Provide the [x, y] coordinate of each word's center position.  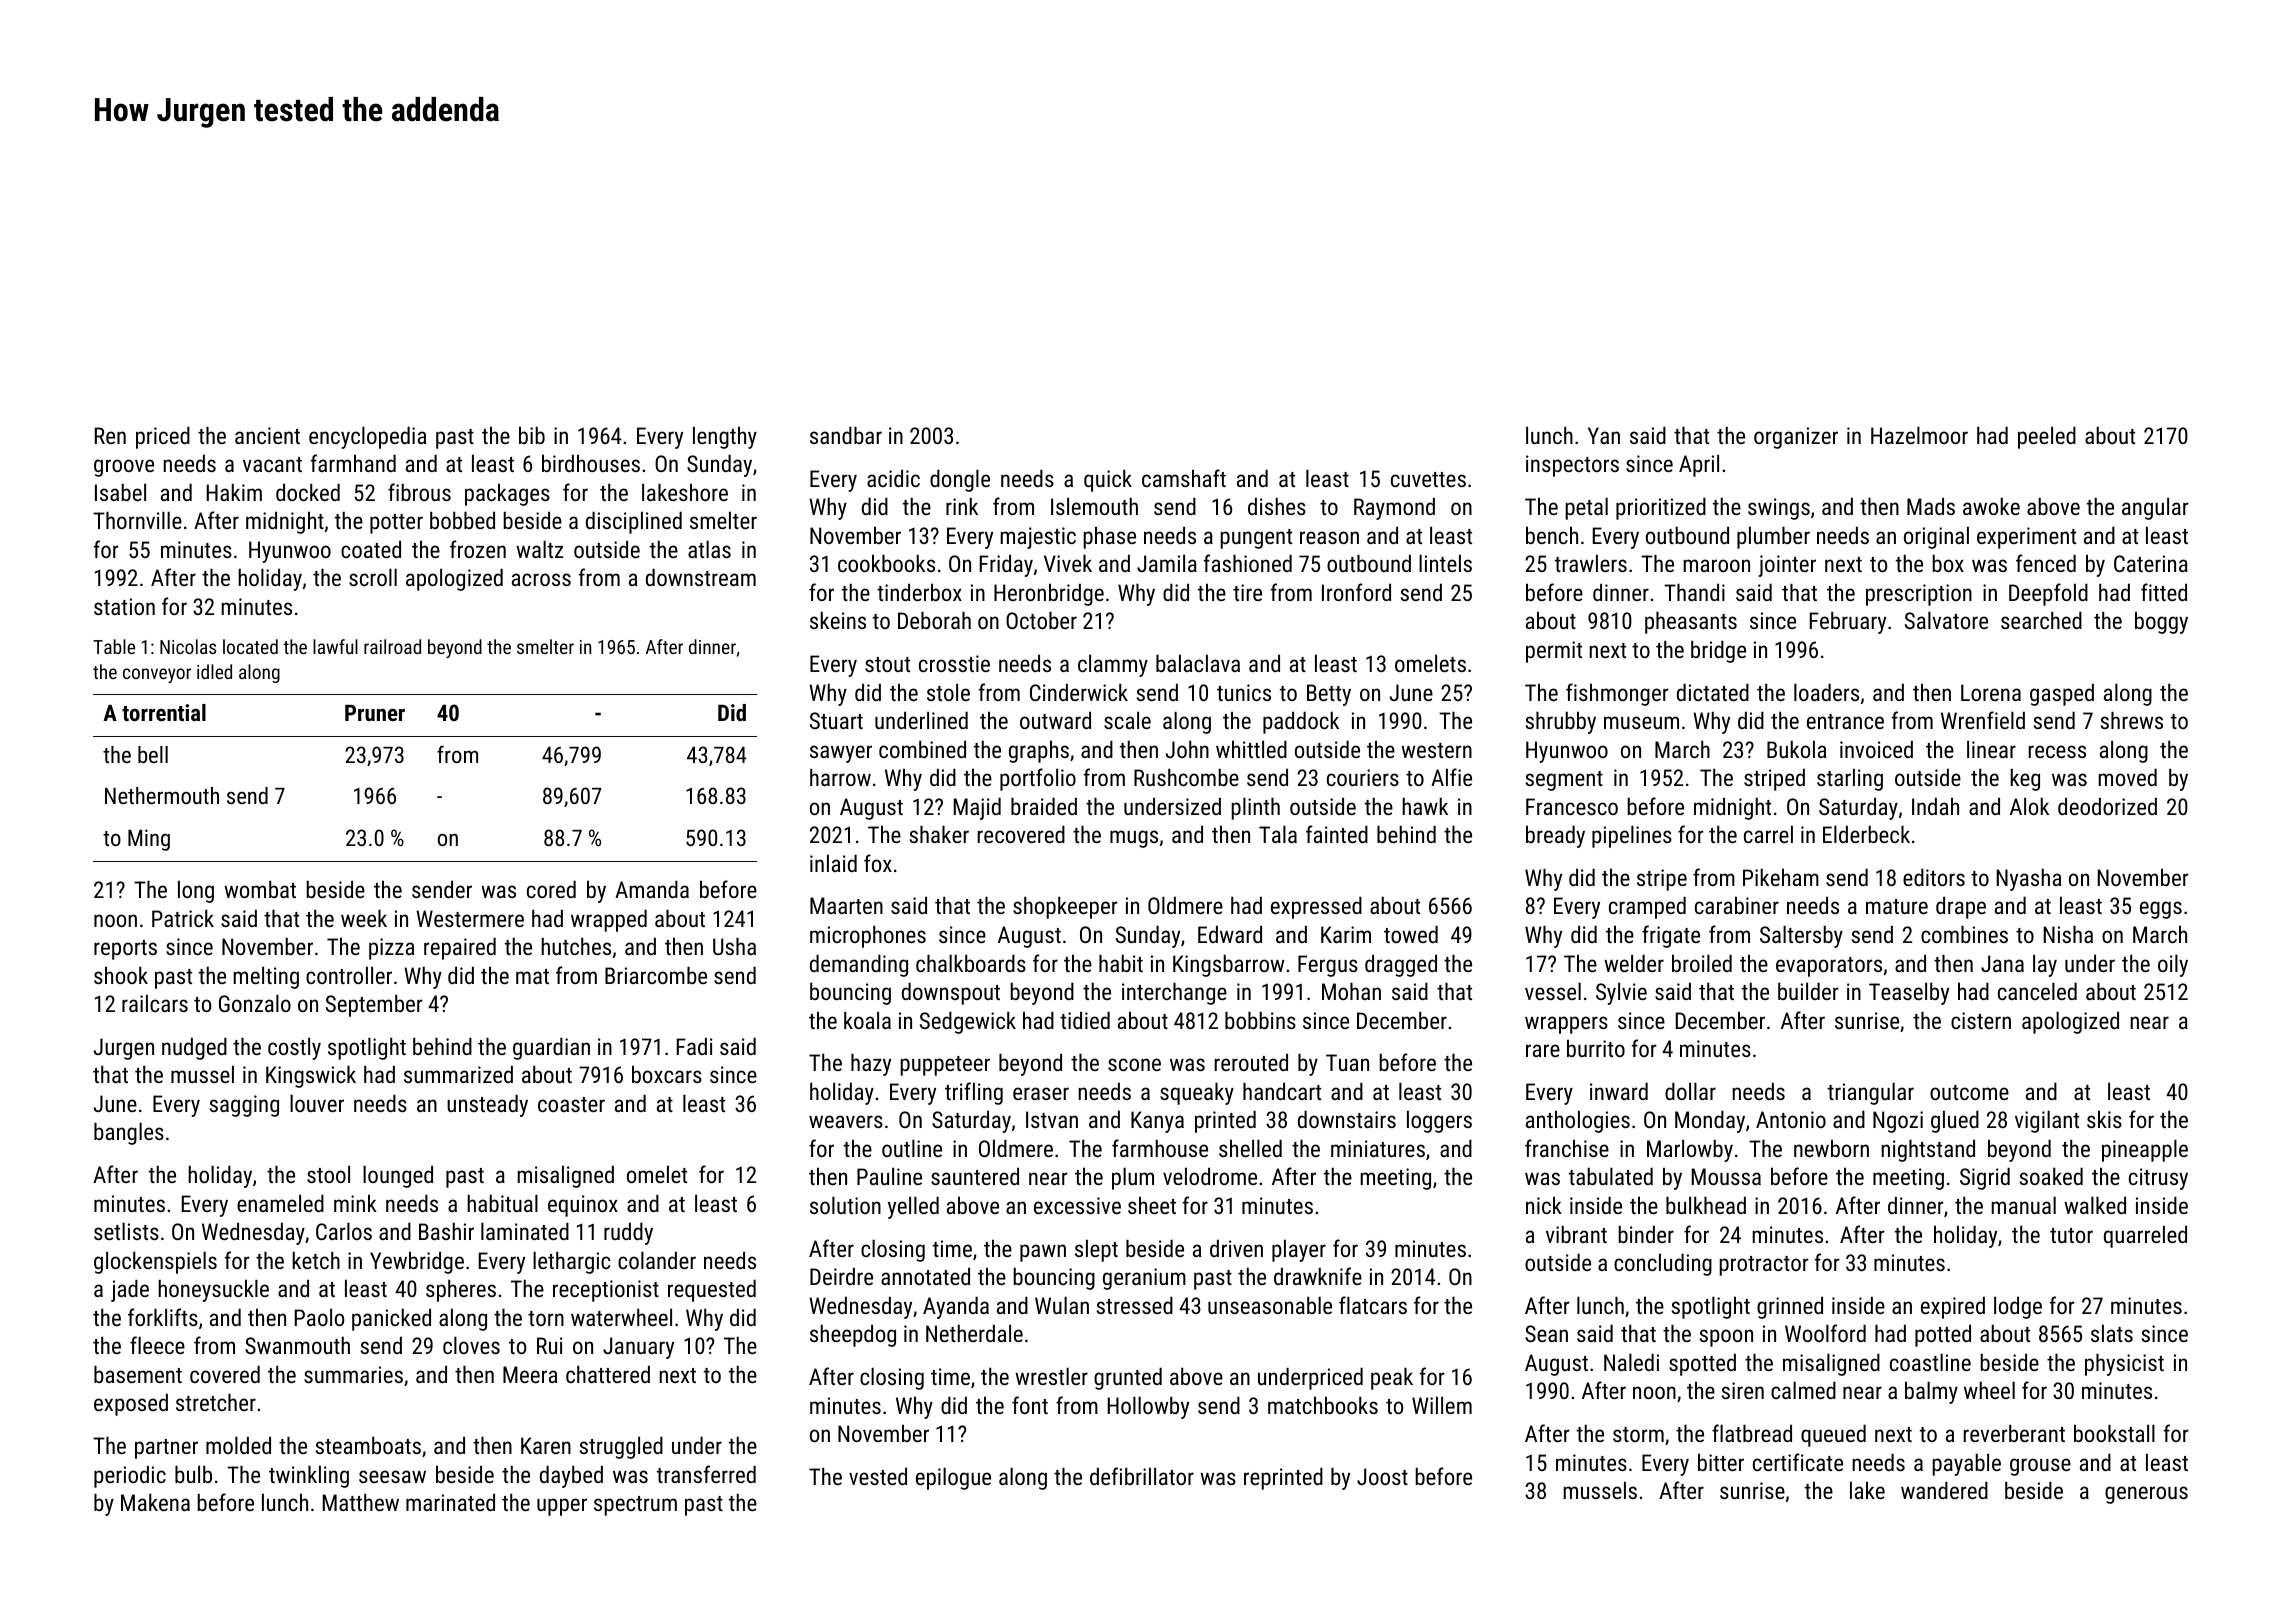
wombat [260, 889]
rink [962, 506]
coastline [1930, 1362]
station [124, 606]
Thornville [137, 520]
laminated [525, 1231]
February [1848, 622]
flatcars [1373, 1305]
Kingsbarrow [1228, 965]
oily [2173, 965]
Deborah [934, 620]
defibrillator [1142, 1476]
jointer [1787, 566]
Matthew [361, 1502]
